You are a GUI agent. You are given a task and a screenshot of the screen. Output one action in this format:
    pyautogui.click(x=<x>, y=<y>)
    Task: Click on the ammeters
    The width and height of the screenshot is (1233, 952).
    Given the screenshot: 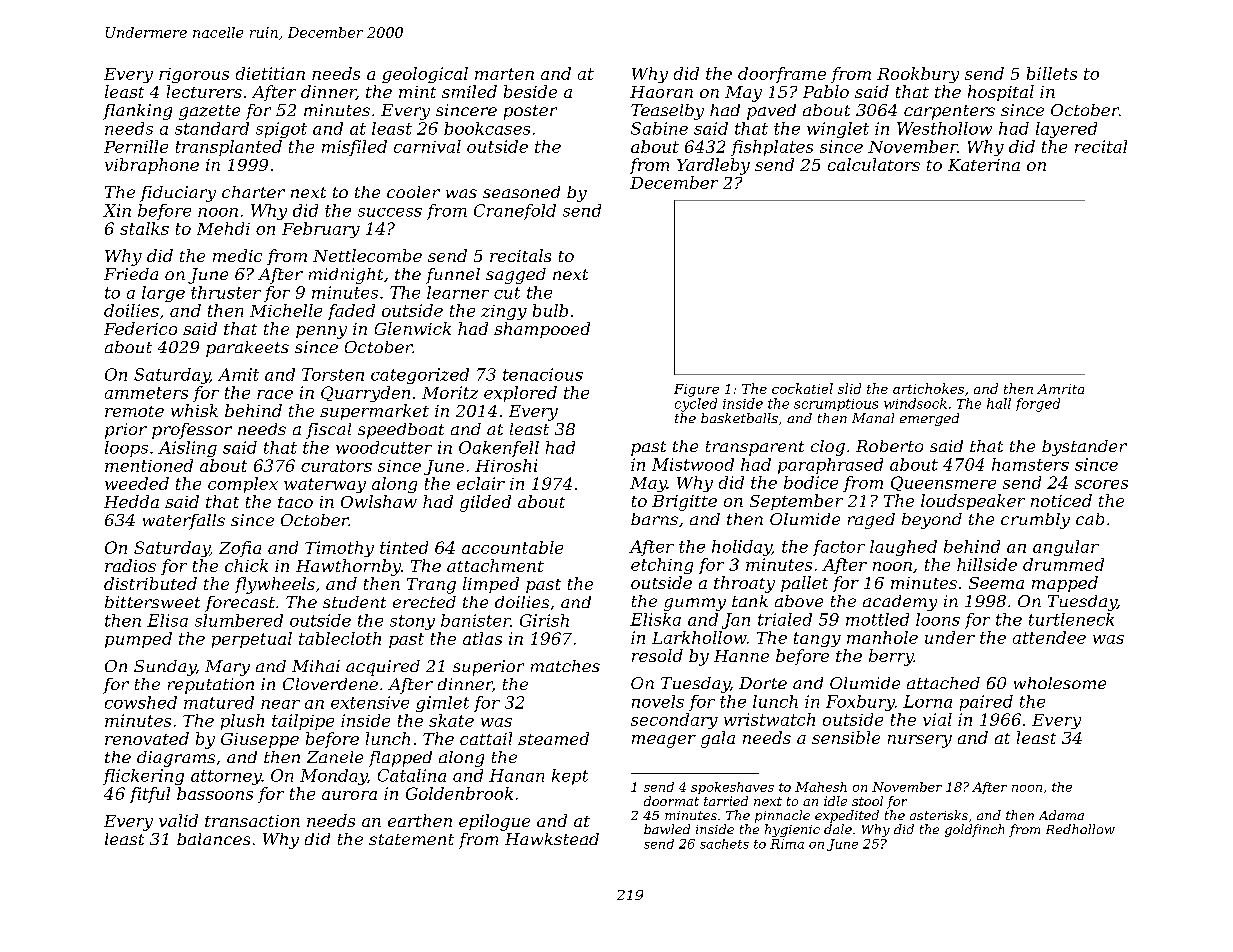 What is the action you would take?
    pyautogui.click(x=146, y=393)
